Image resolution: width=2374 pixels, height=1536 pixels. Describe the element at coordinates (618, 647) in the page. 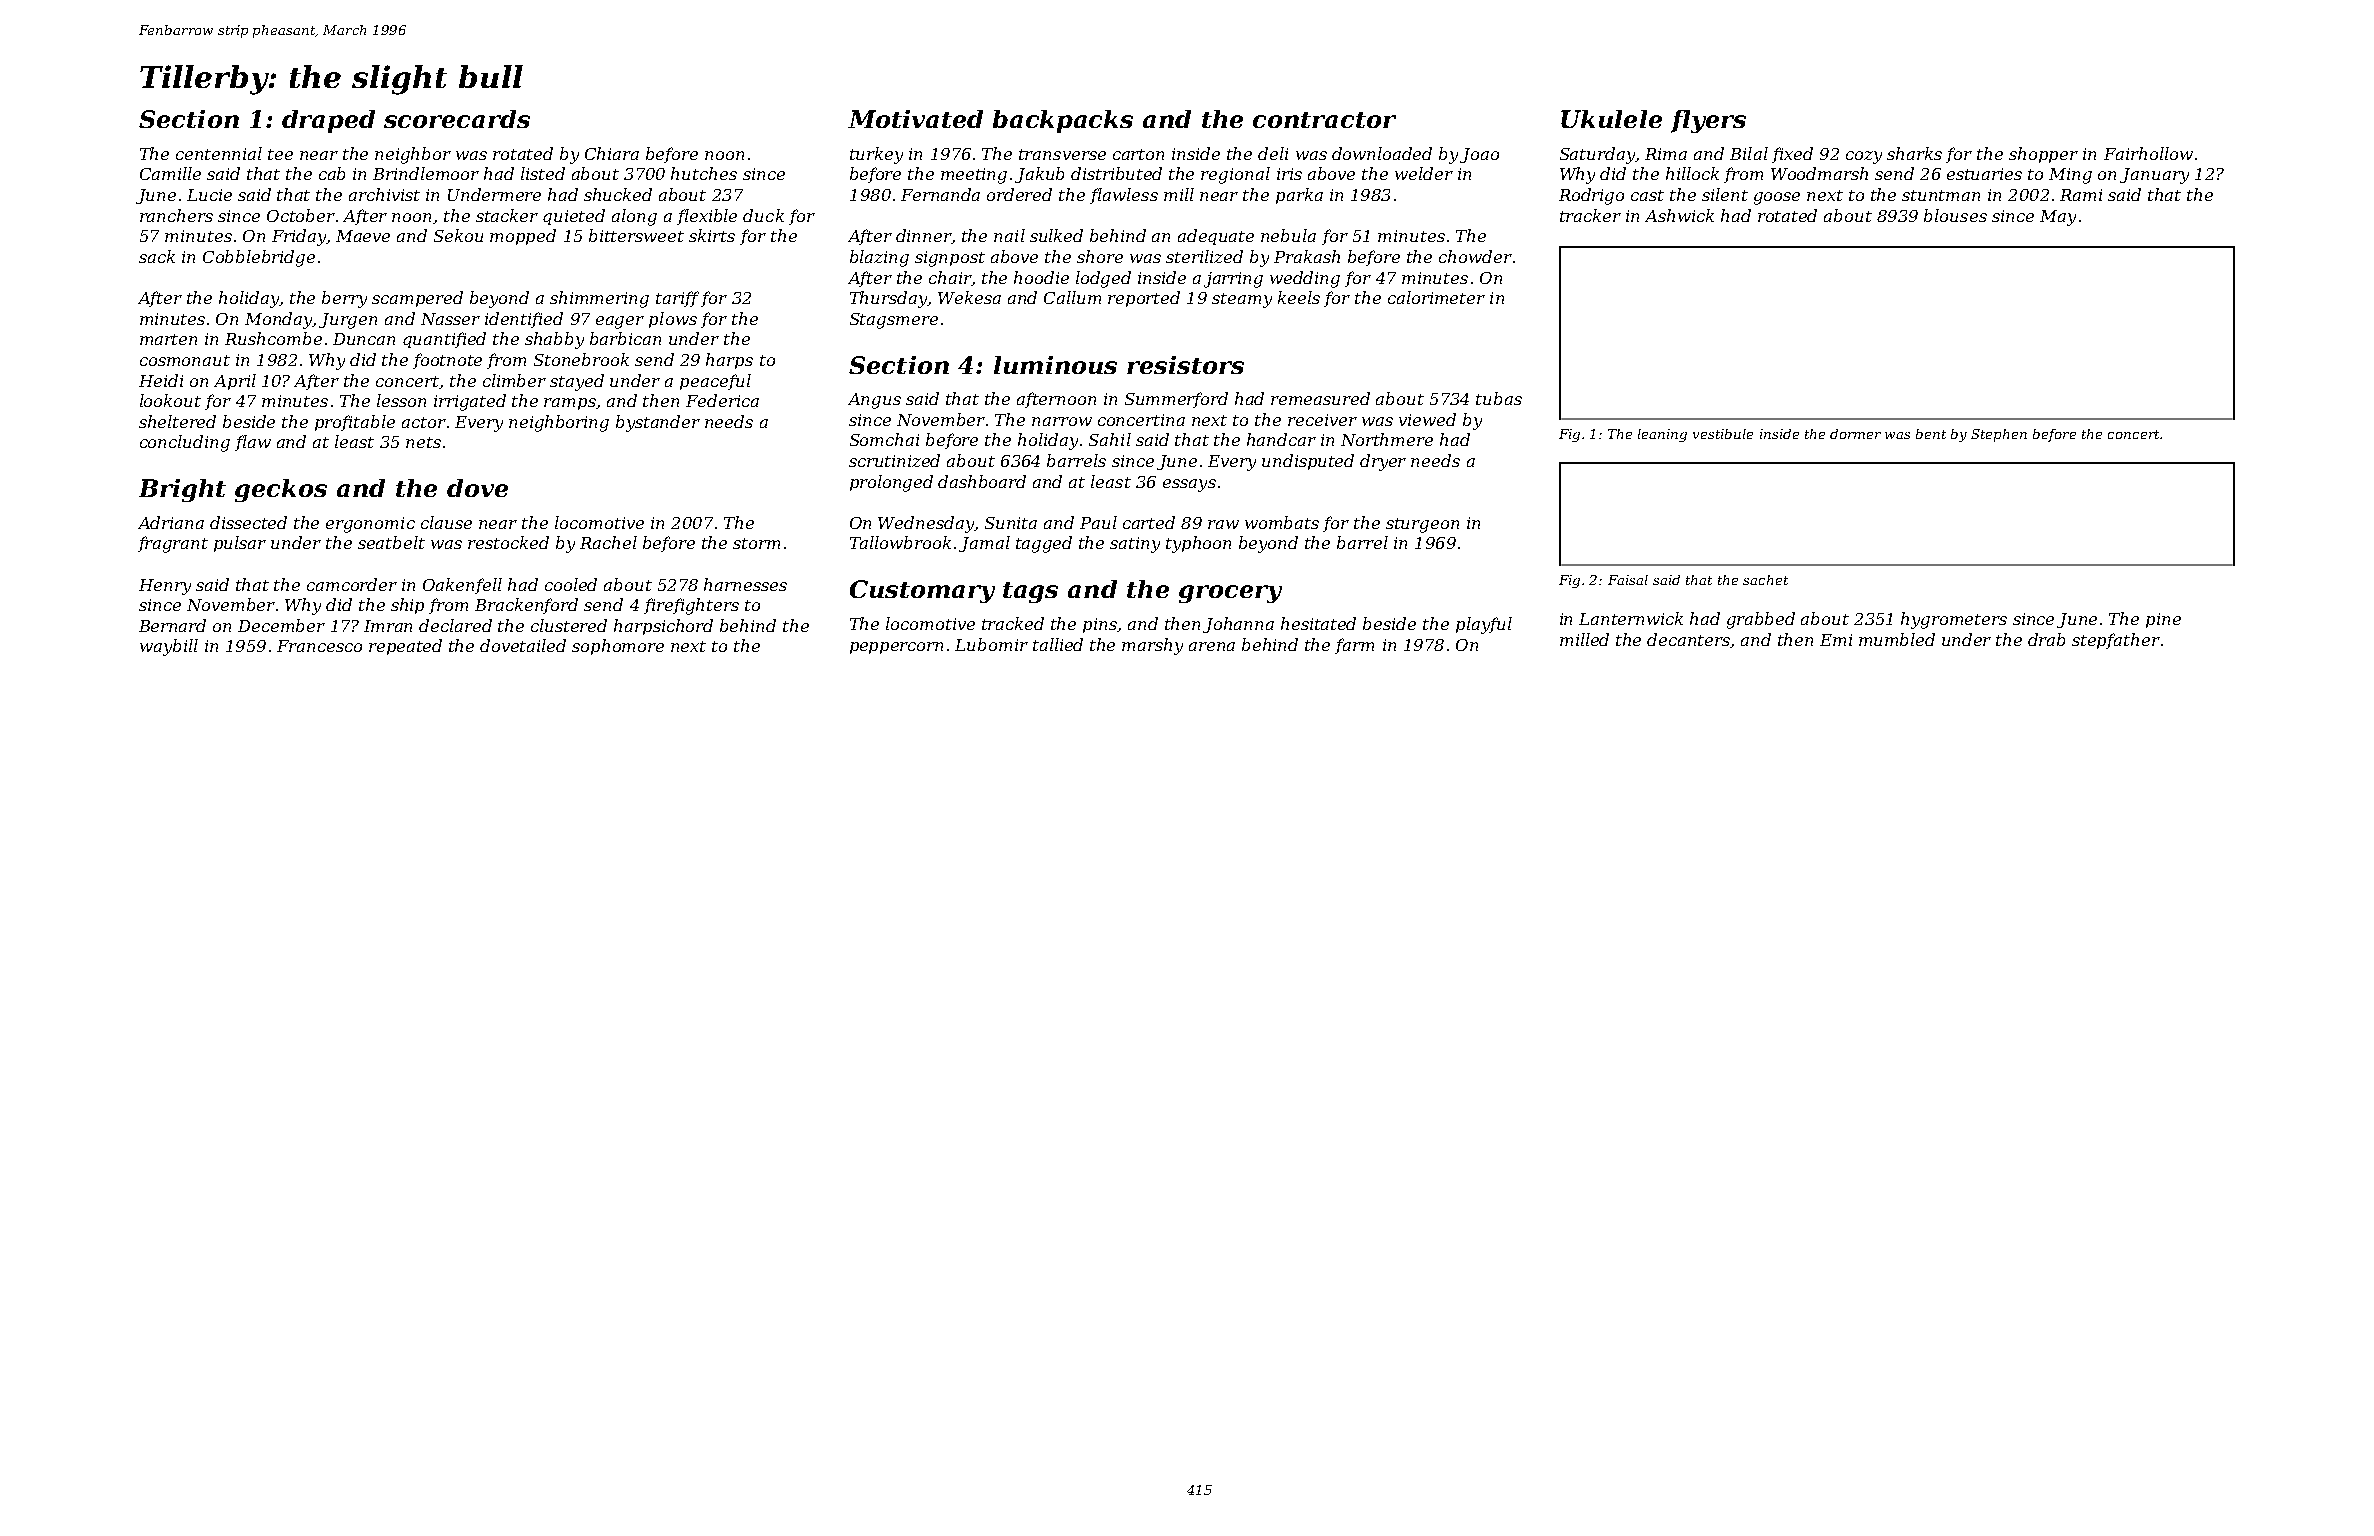

I see `sophomore` at that location.
